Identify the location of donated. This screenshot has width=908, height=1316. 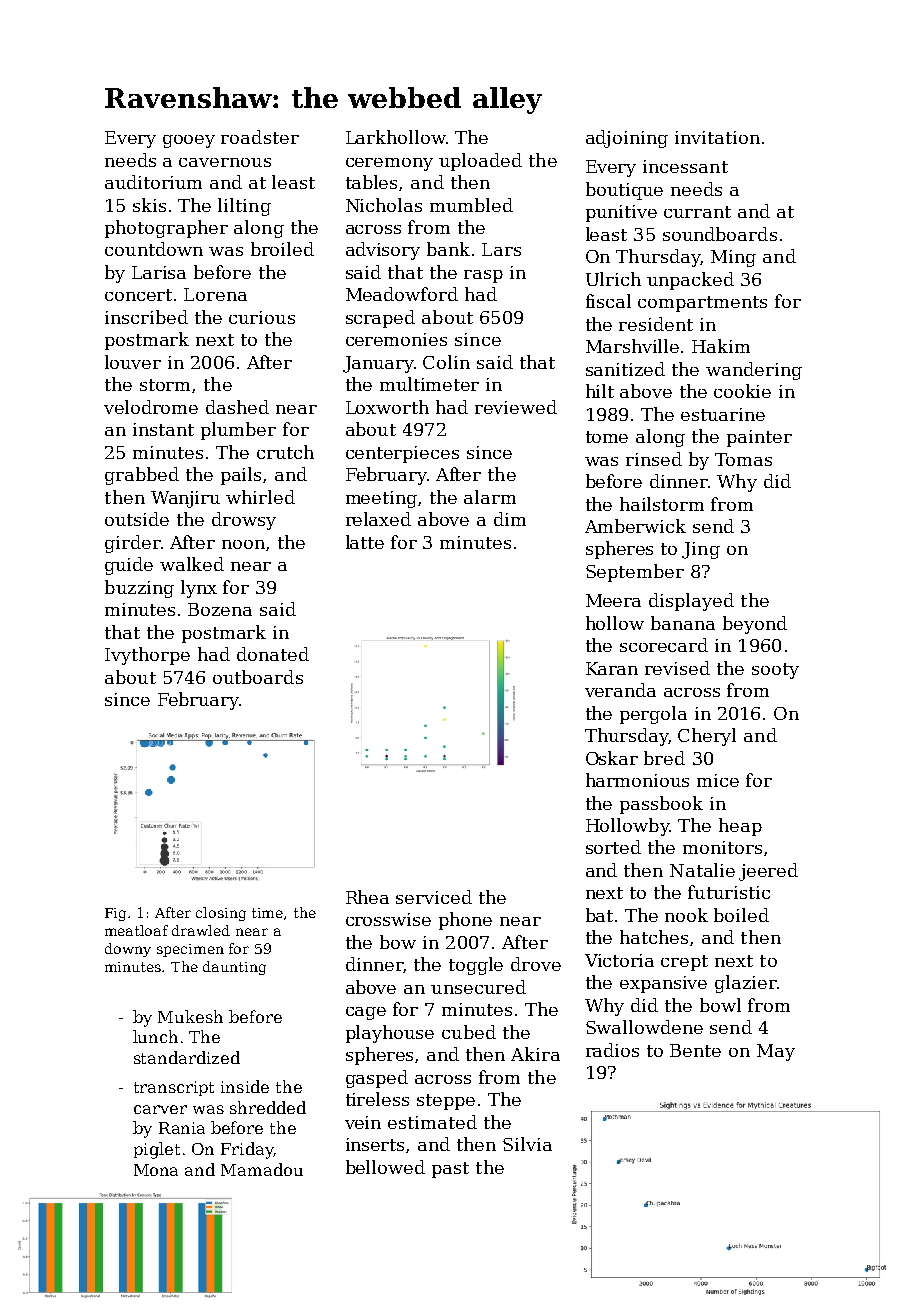
(273, 654).
